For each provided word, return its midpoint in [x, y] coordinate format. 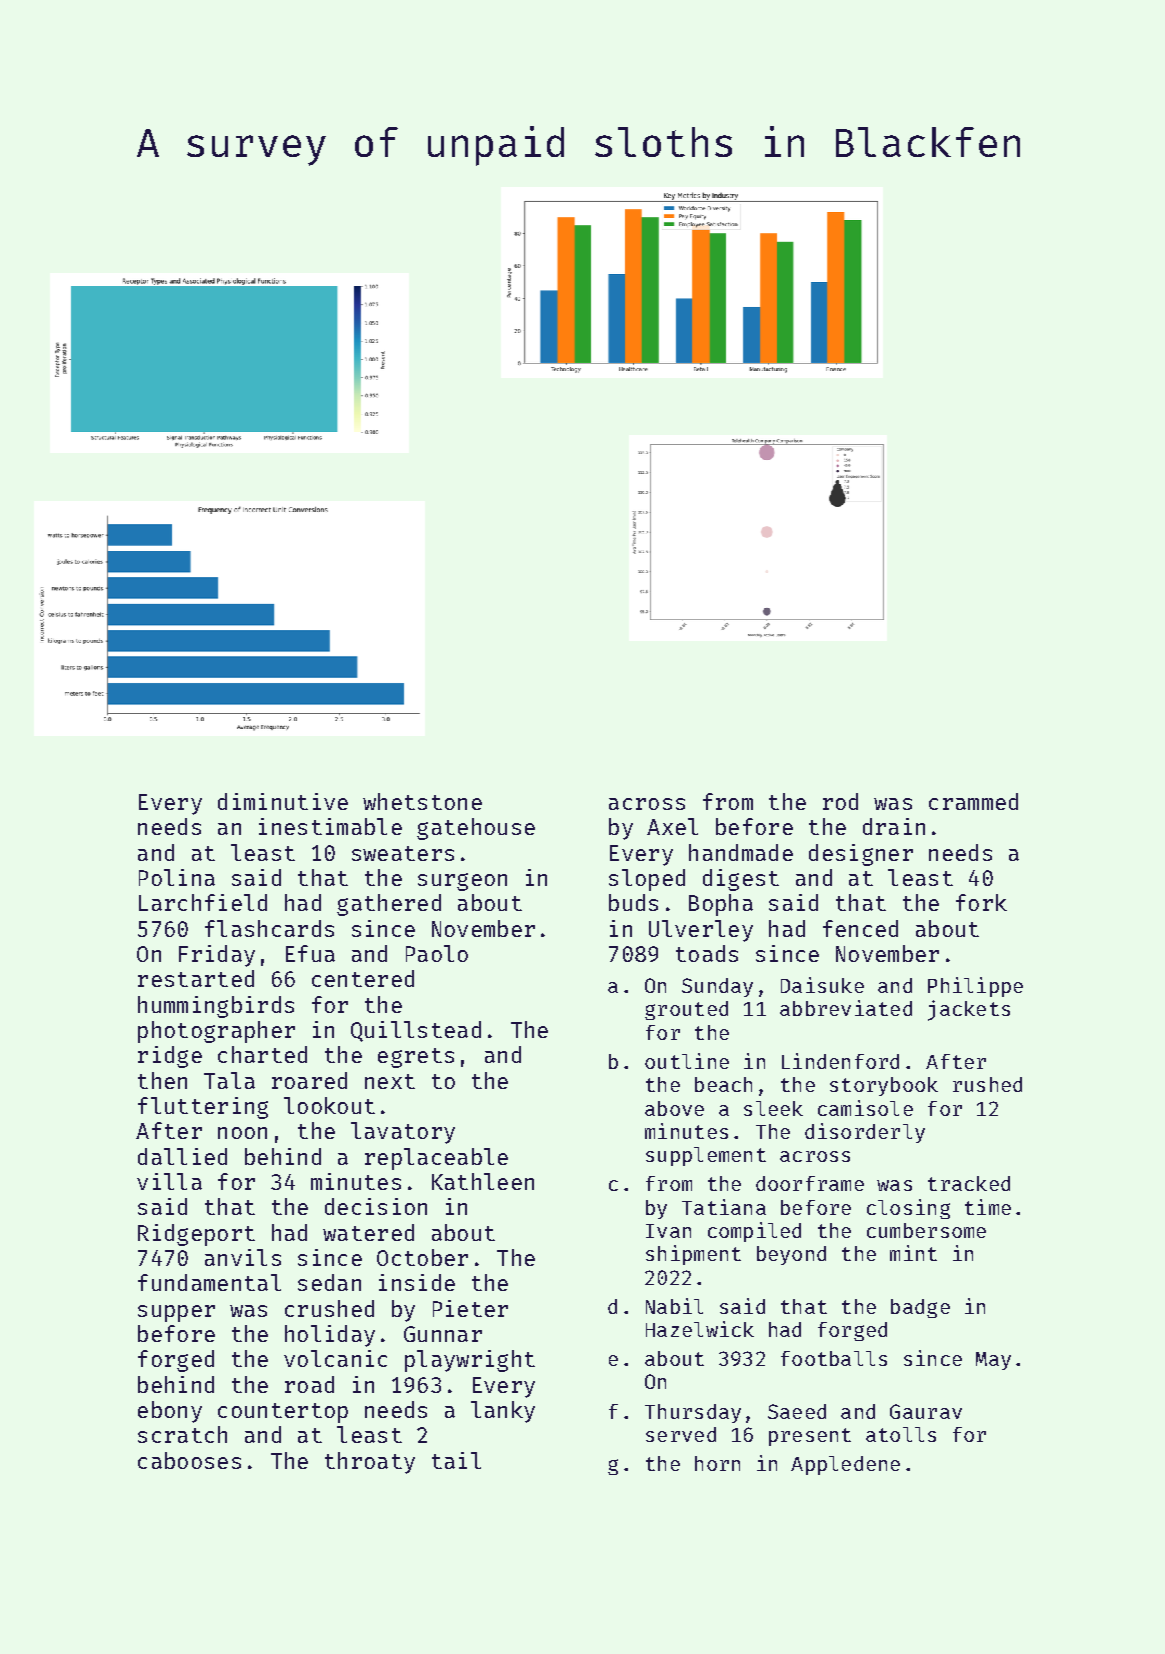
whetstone [422, 801]
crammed [973, 801]
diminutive [283, 801]
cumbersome [926, 1230]
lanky [503, 1412]
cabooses [189, 1460]
